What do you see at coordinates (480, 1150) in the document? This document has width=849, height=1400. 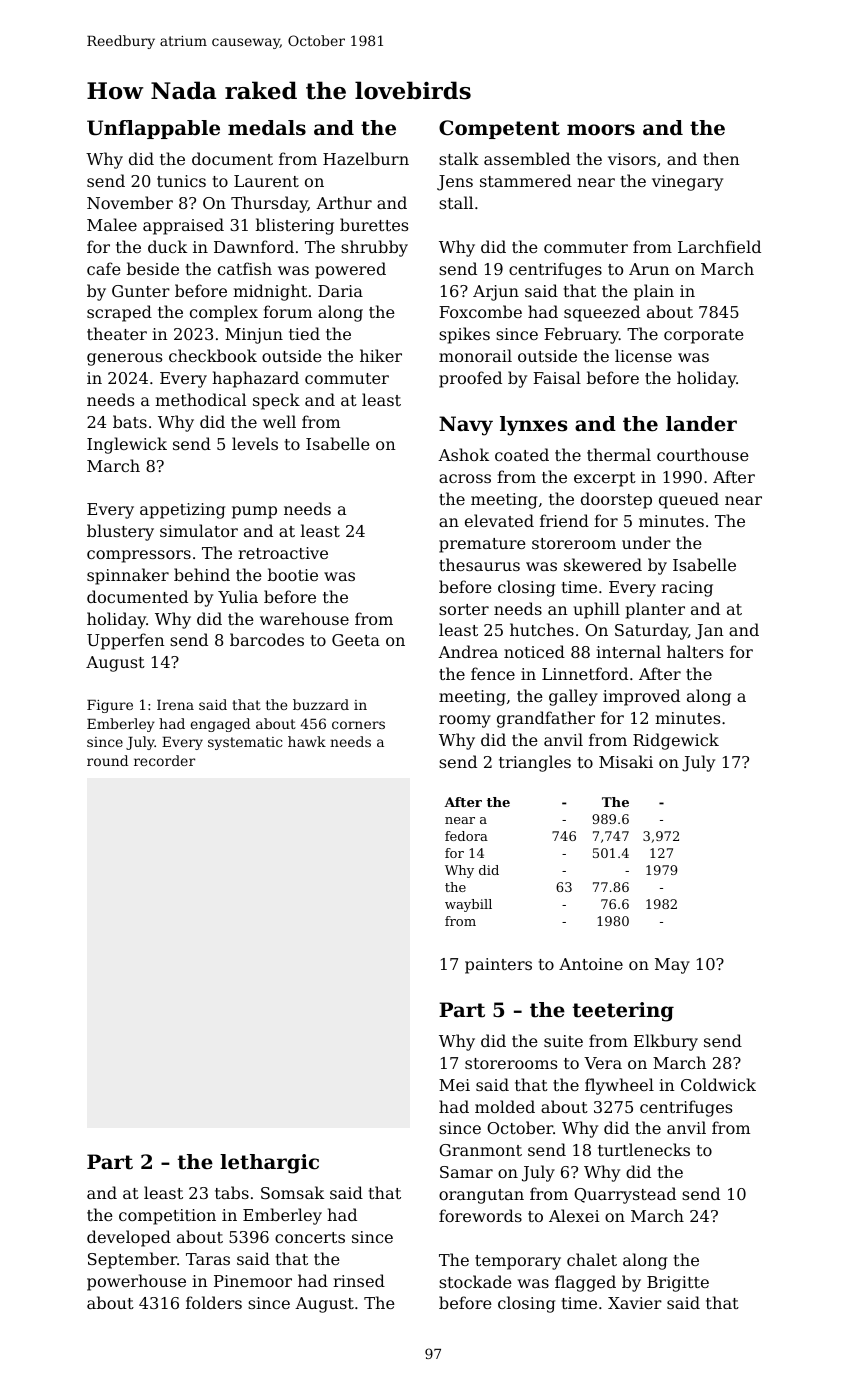 I see `Granmont` at bounding box center [480, 1150].
